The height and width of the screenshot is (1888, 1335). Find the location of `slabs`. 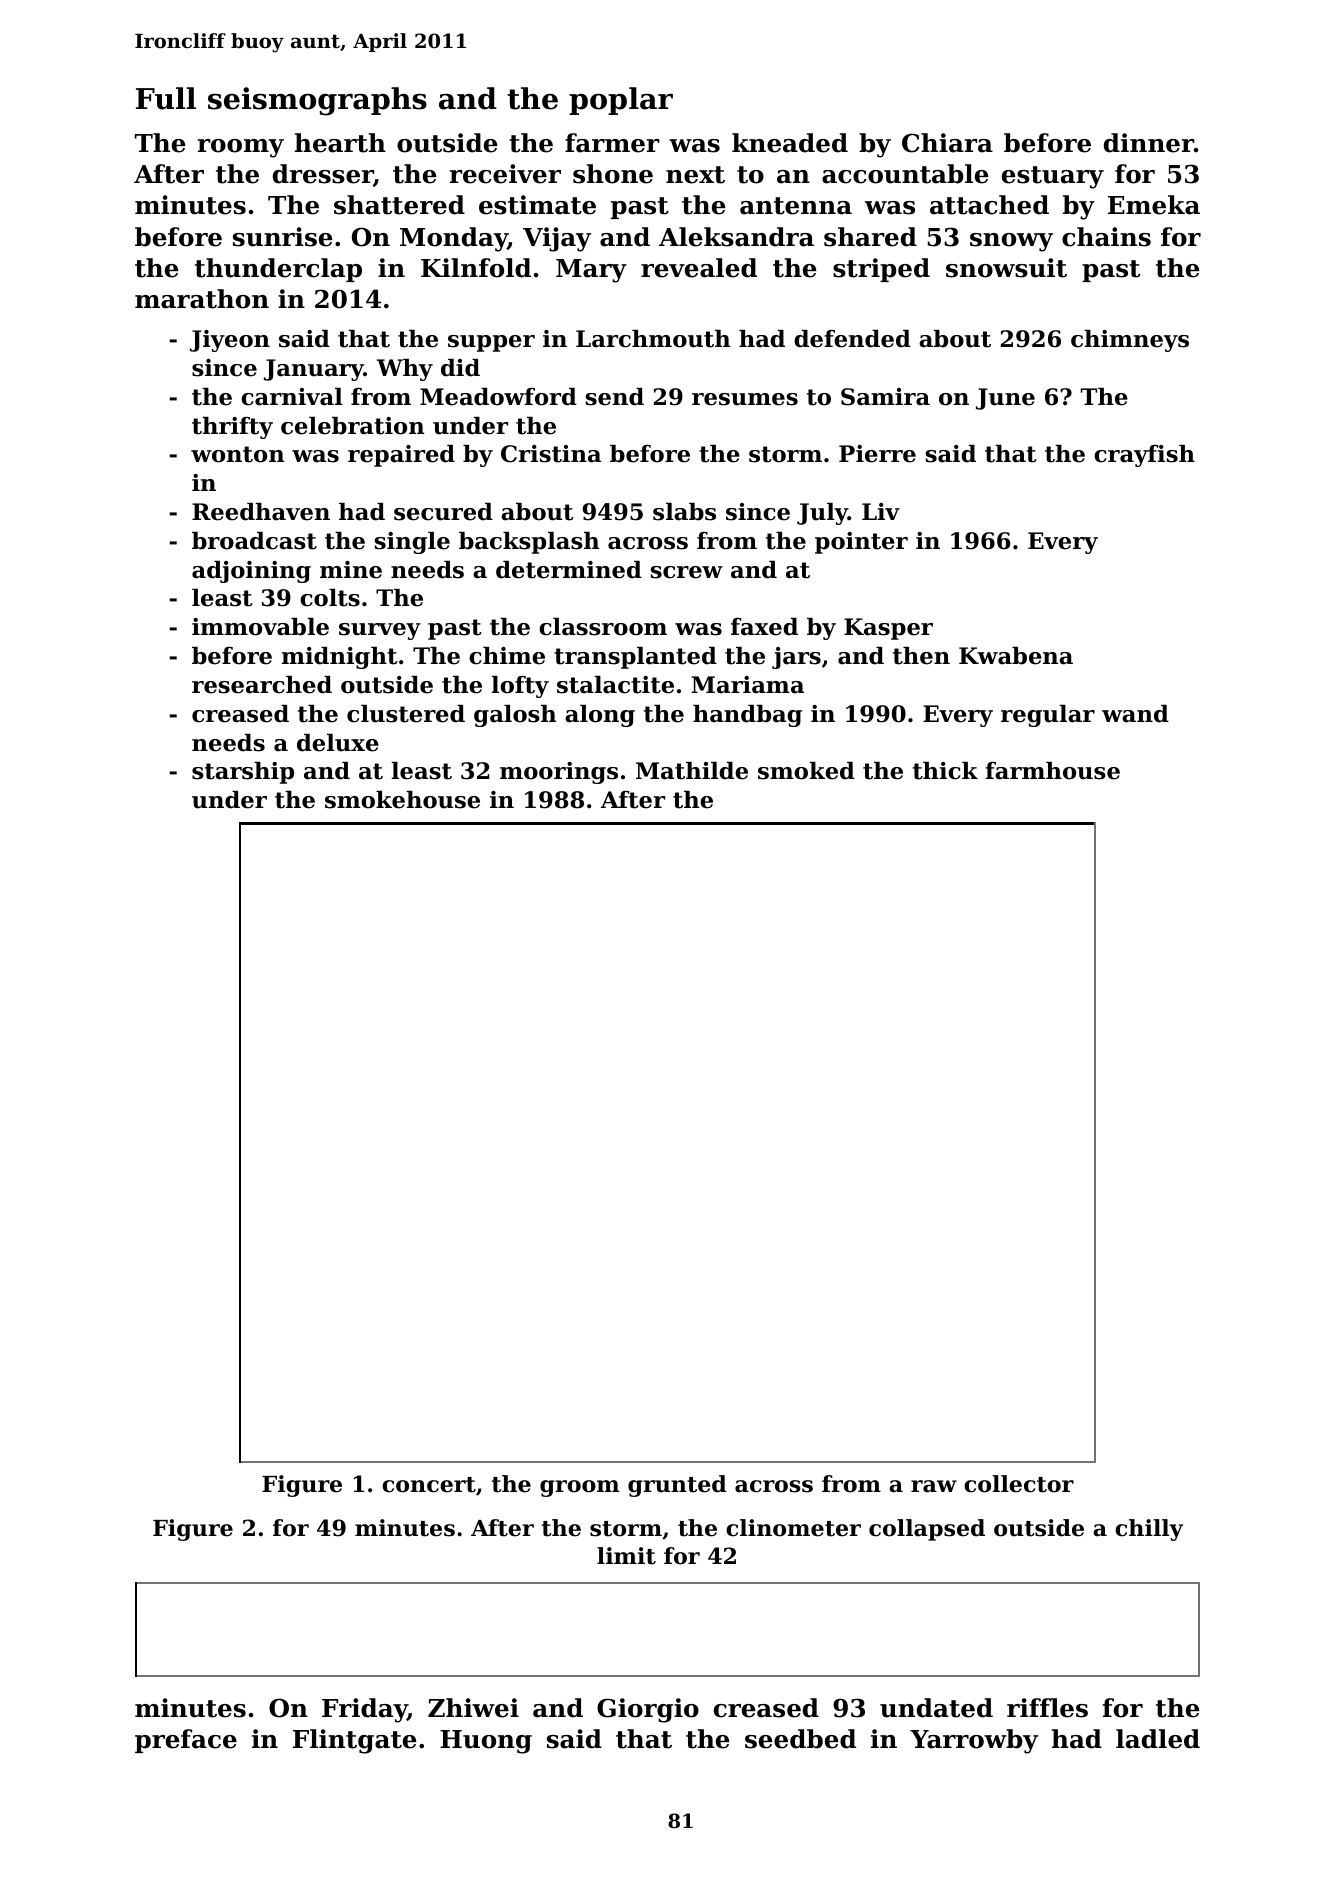

slabs is located at coordinates (684, 512).
